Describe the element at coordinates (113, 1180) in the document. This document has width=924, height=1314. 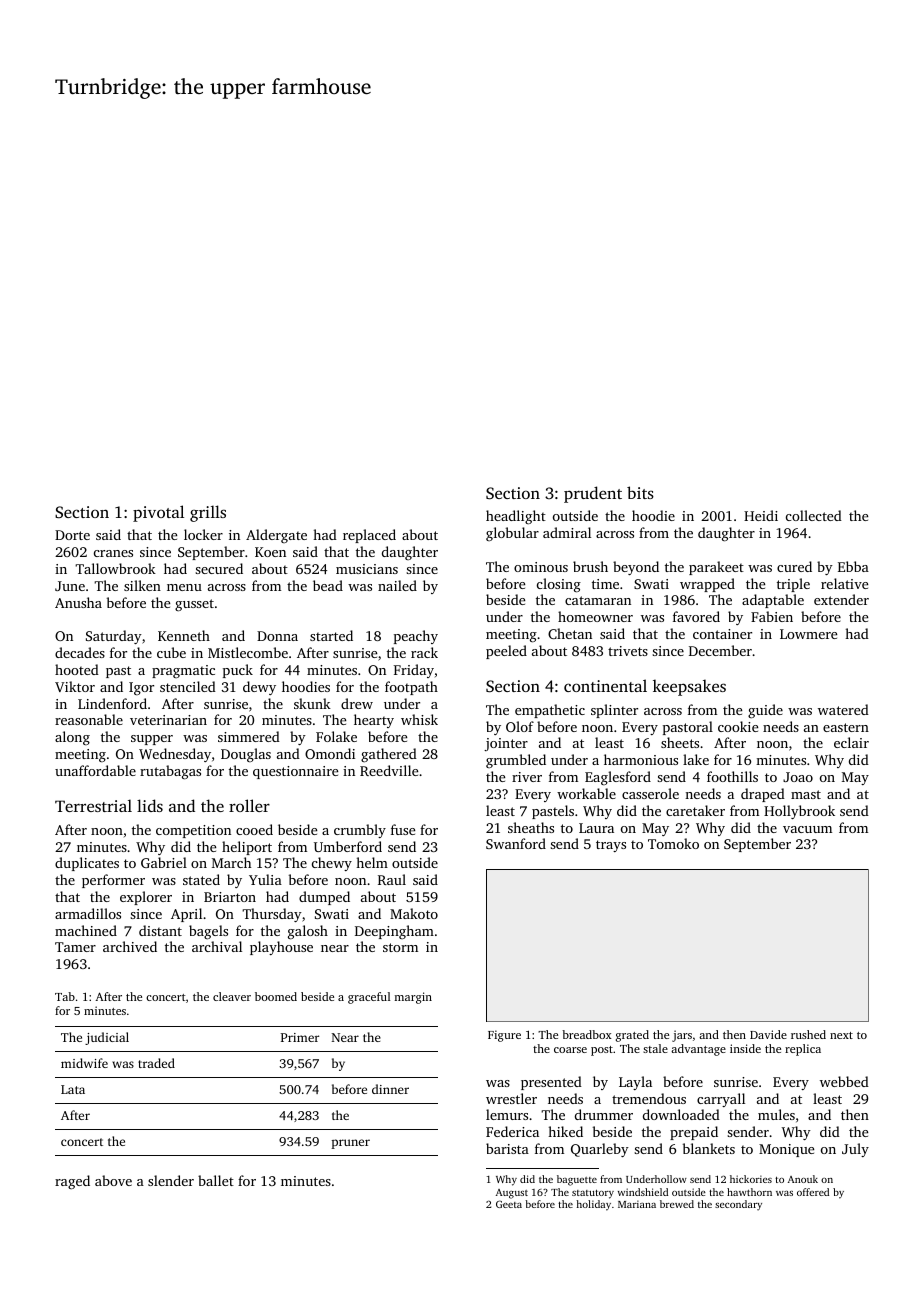
I see `above` at that location.
